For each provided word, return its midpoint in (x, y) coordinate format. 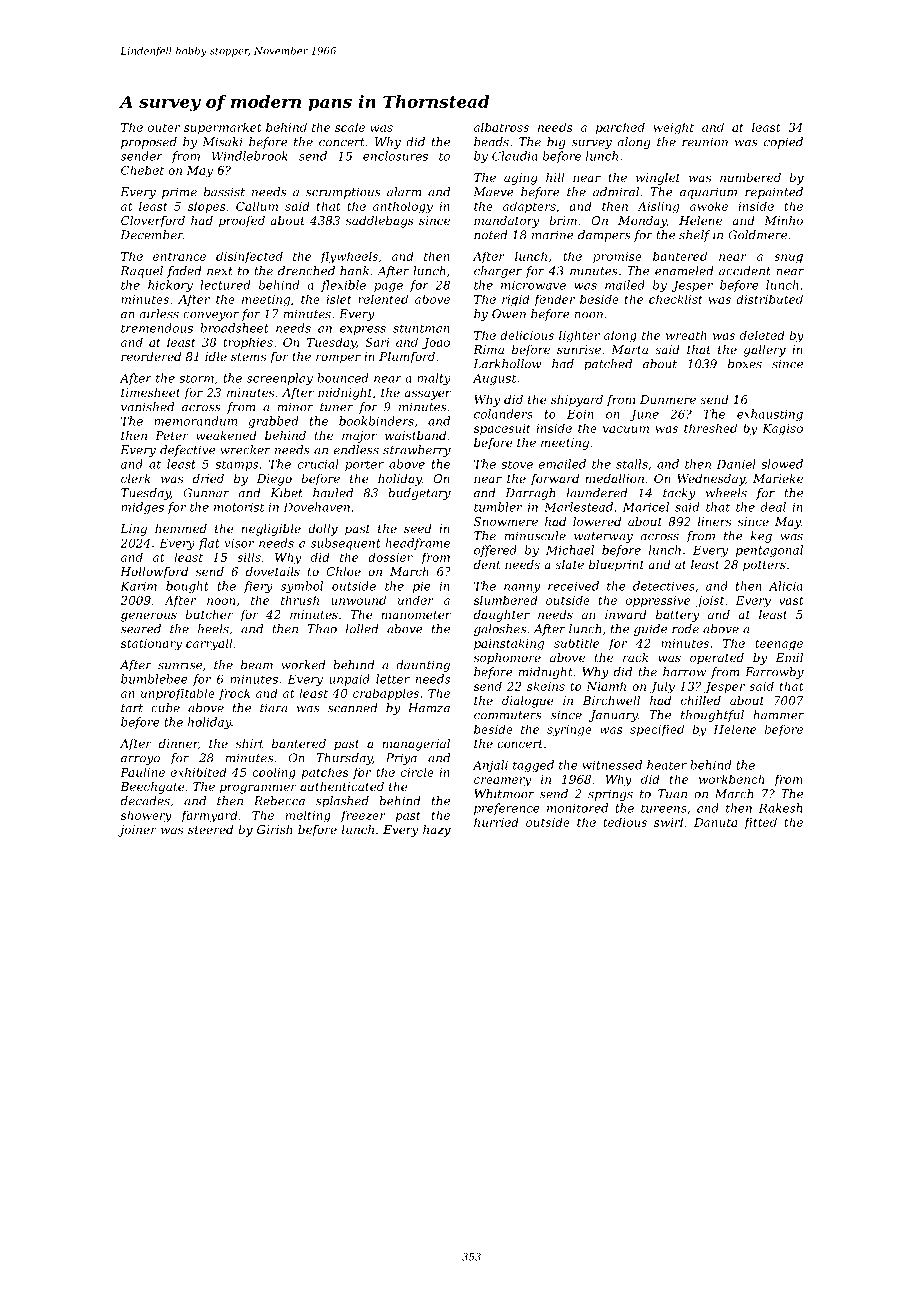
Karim (138, 586)
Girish (274, 829)
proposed (149, 143)
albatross (501, 127)
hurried (496, 822)
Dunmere (668, 399)
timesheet (150, 392)
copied (783, 143)
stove (517, 464)
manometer (416, 615)
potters (764, 566)
